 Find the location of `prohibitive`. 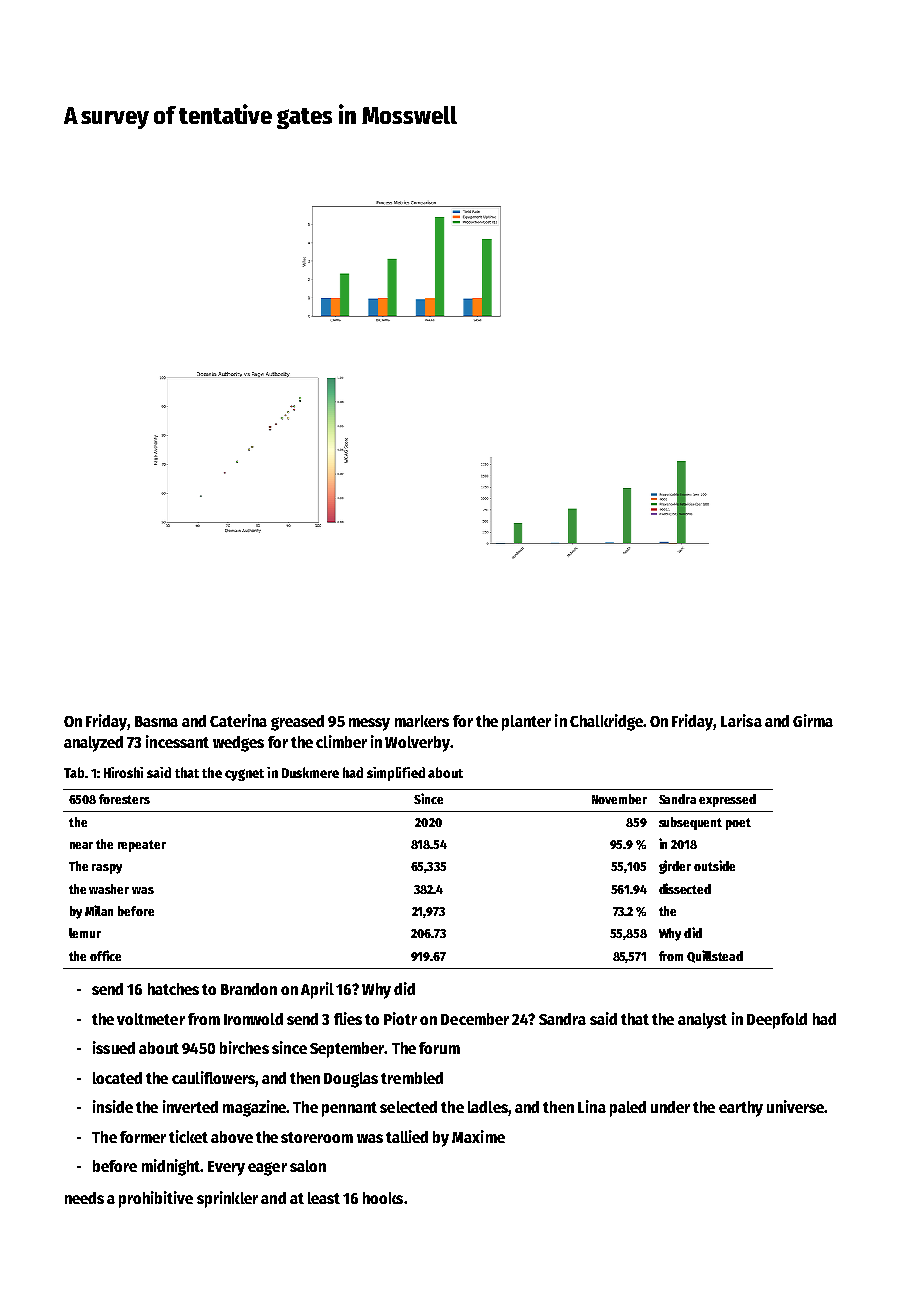

prohibitive is located at coordinates (156, 1199).
